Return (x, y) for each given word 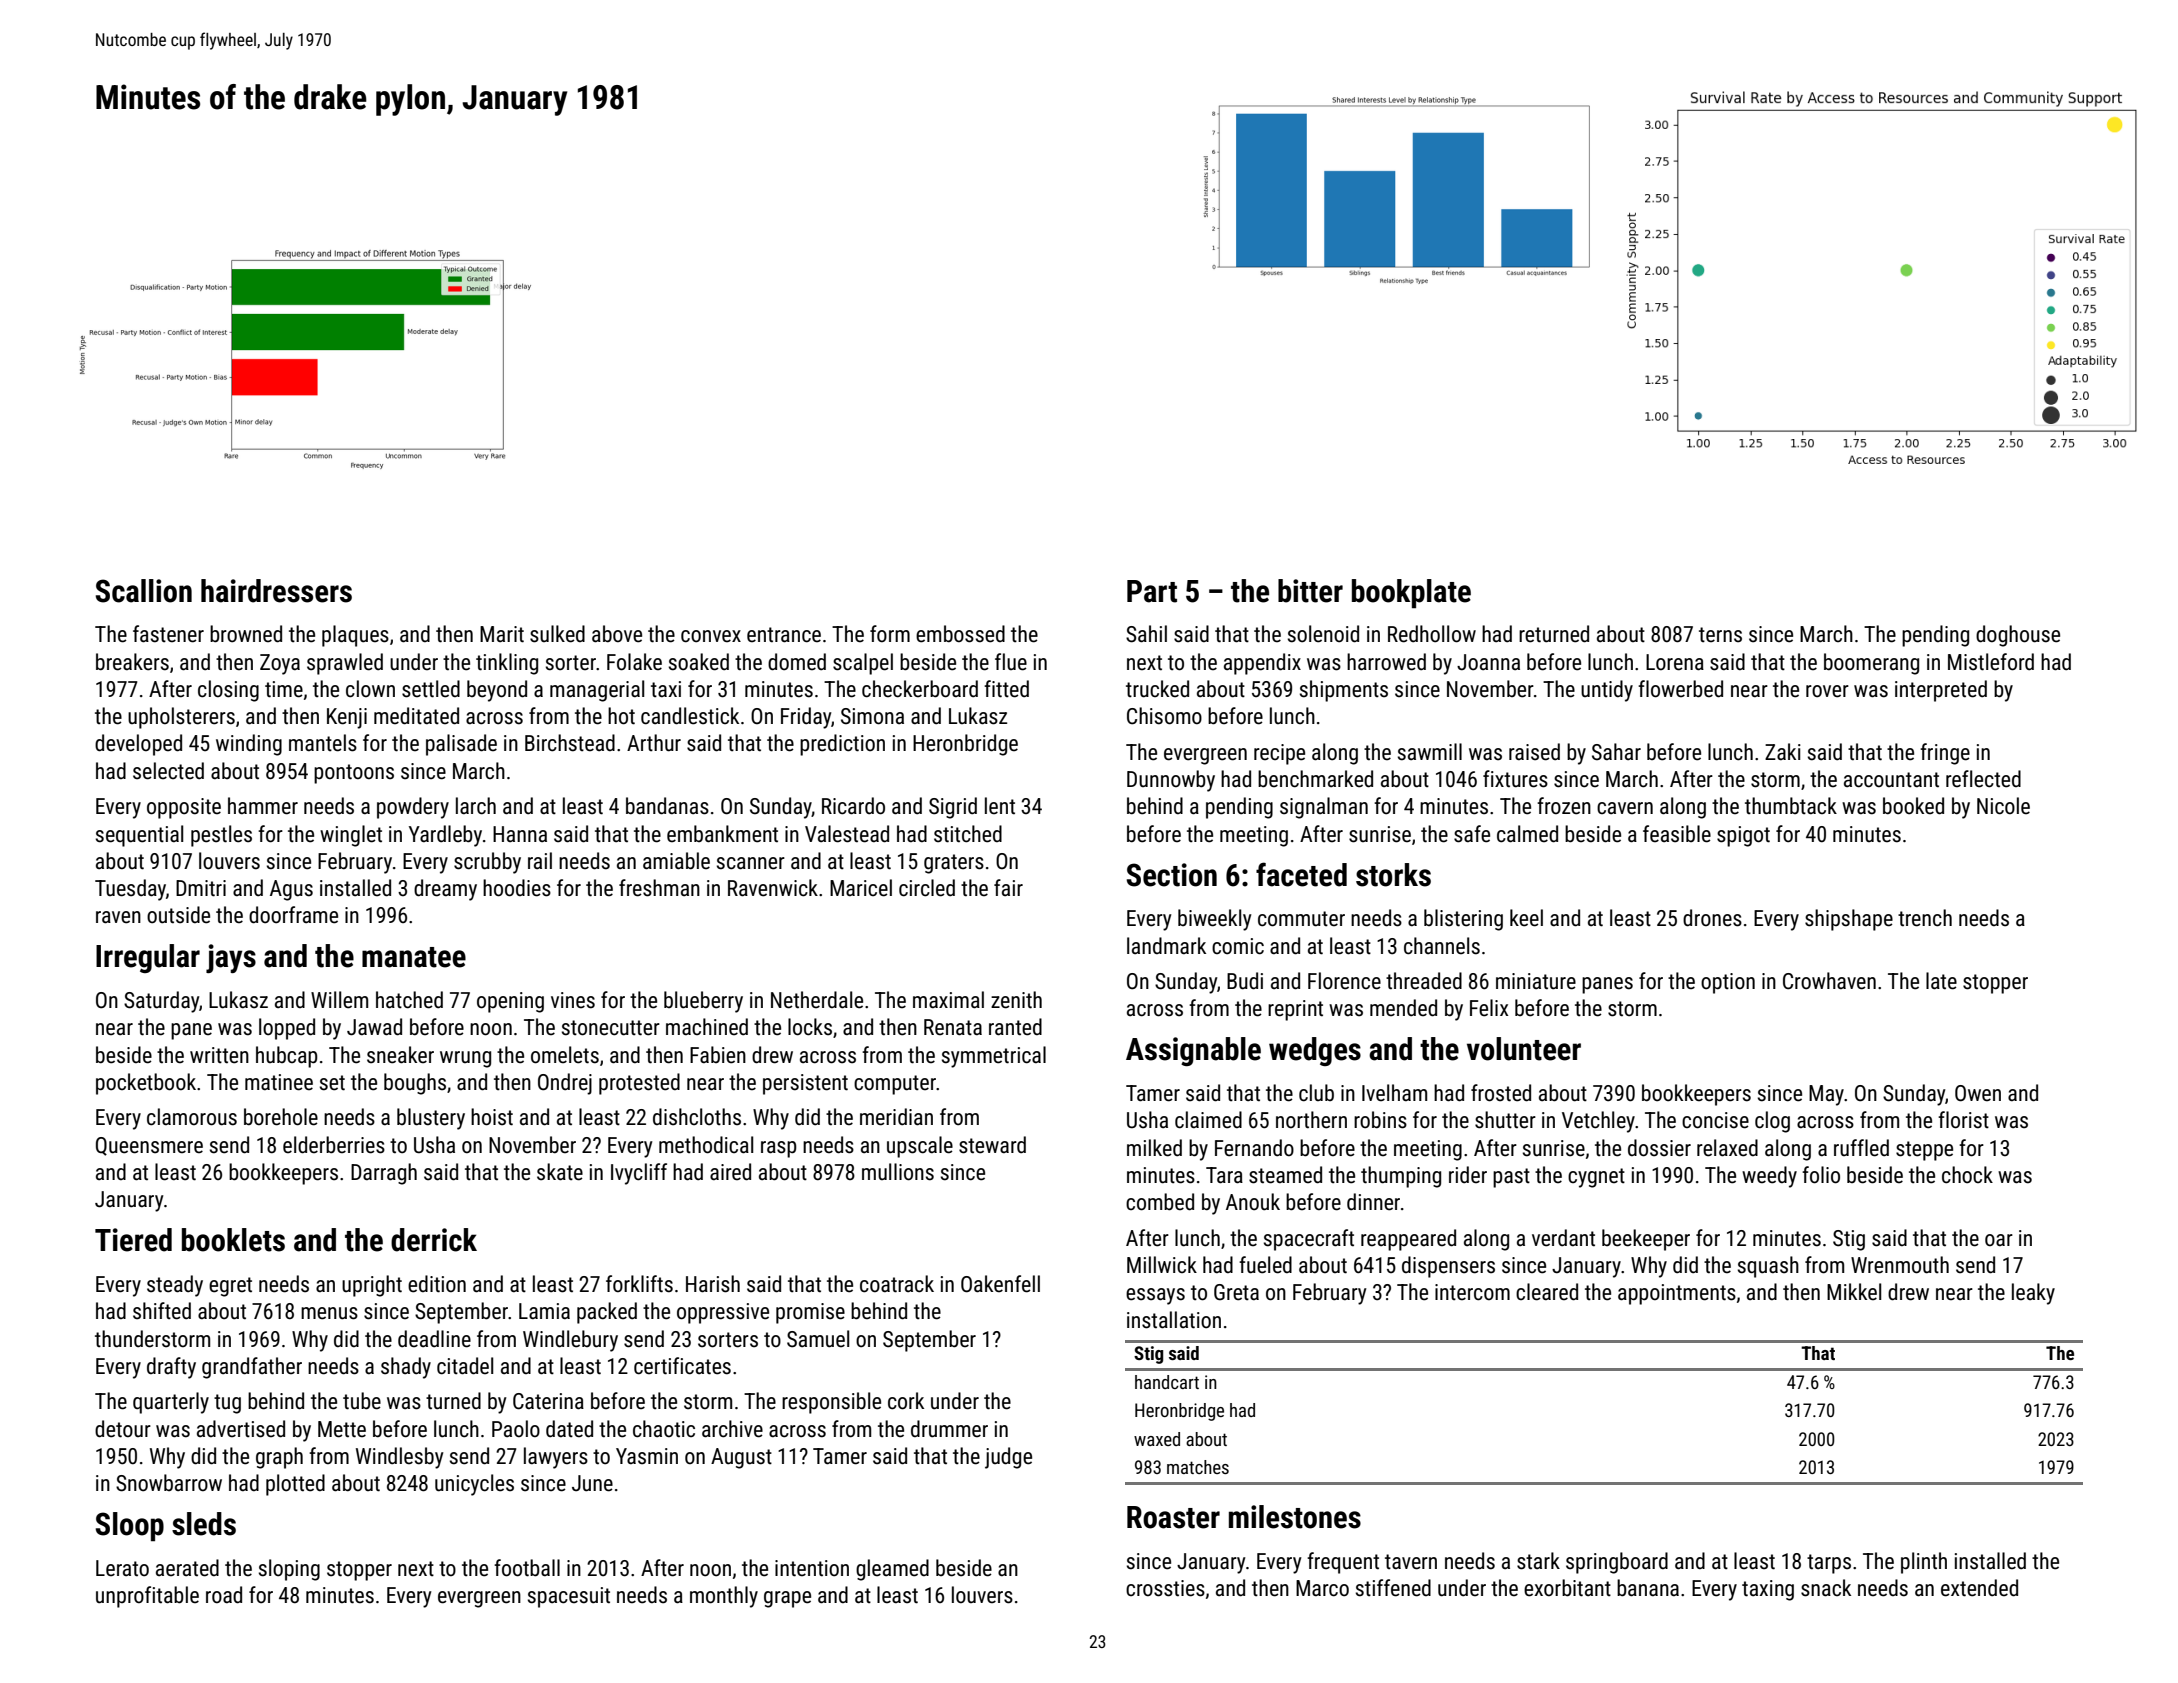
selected (168, 771)
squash (1768, 1267)
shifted (162, 1311)
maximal (948, 1000)
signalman (1324, 808)
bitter (1310, 591)
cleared (1547, 1292)
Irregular (148, 958)
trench (1925, 918)
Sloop (130, 1527)
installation (1174, 1320)
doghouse (2018, 636)
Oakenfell (1000, 1284)
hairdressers (276, 591)
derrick (434, 1240)
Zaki (1783, 751)
